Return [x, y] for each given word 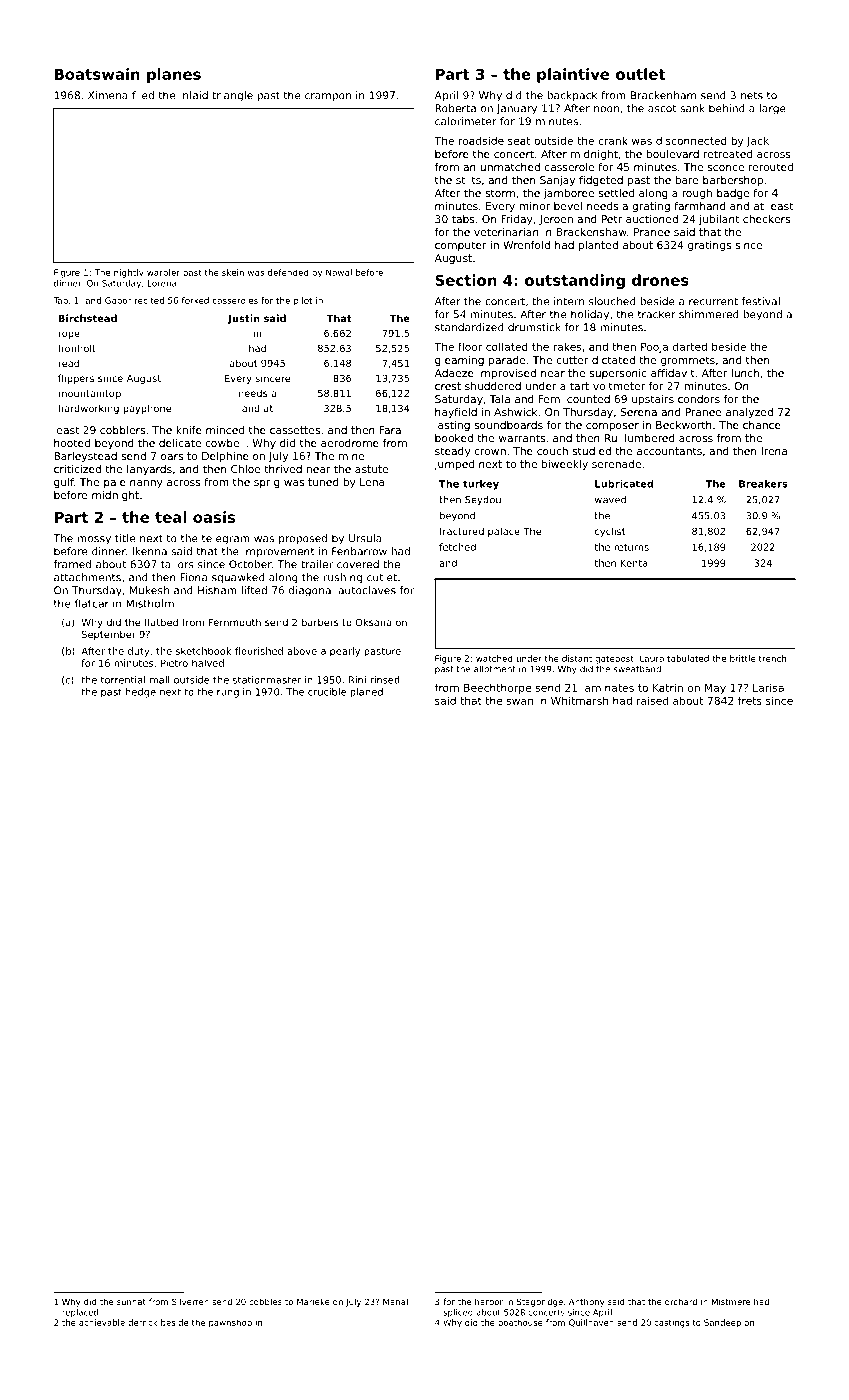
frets [750, 700]
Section [466, 280]
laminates [608, 688]
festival [761, 301]
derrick [142, 1322]
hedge [141, 693]
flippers [76, 379]
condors [699, 399]
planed [366, 693]
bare [686, 180]
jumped [454, 465]
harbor [489, 1301]
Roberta [455, 108]
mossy [94, 540]
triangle [232, 96]
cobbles [265, 1301]
